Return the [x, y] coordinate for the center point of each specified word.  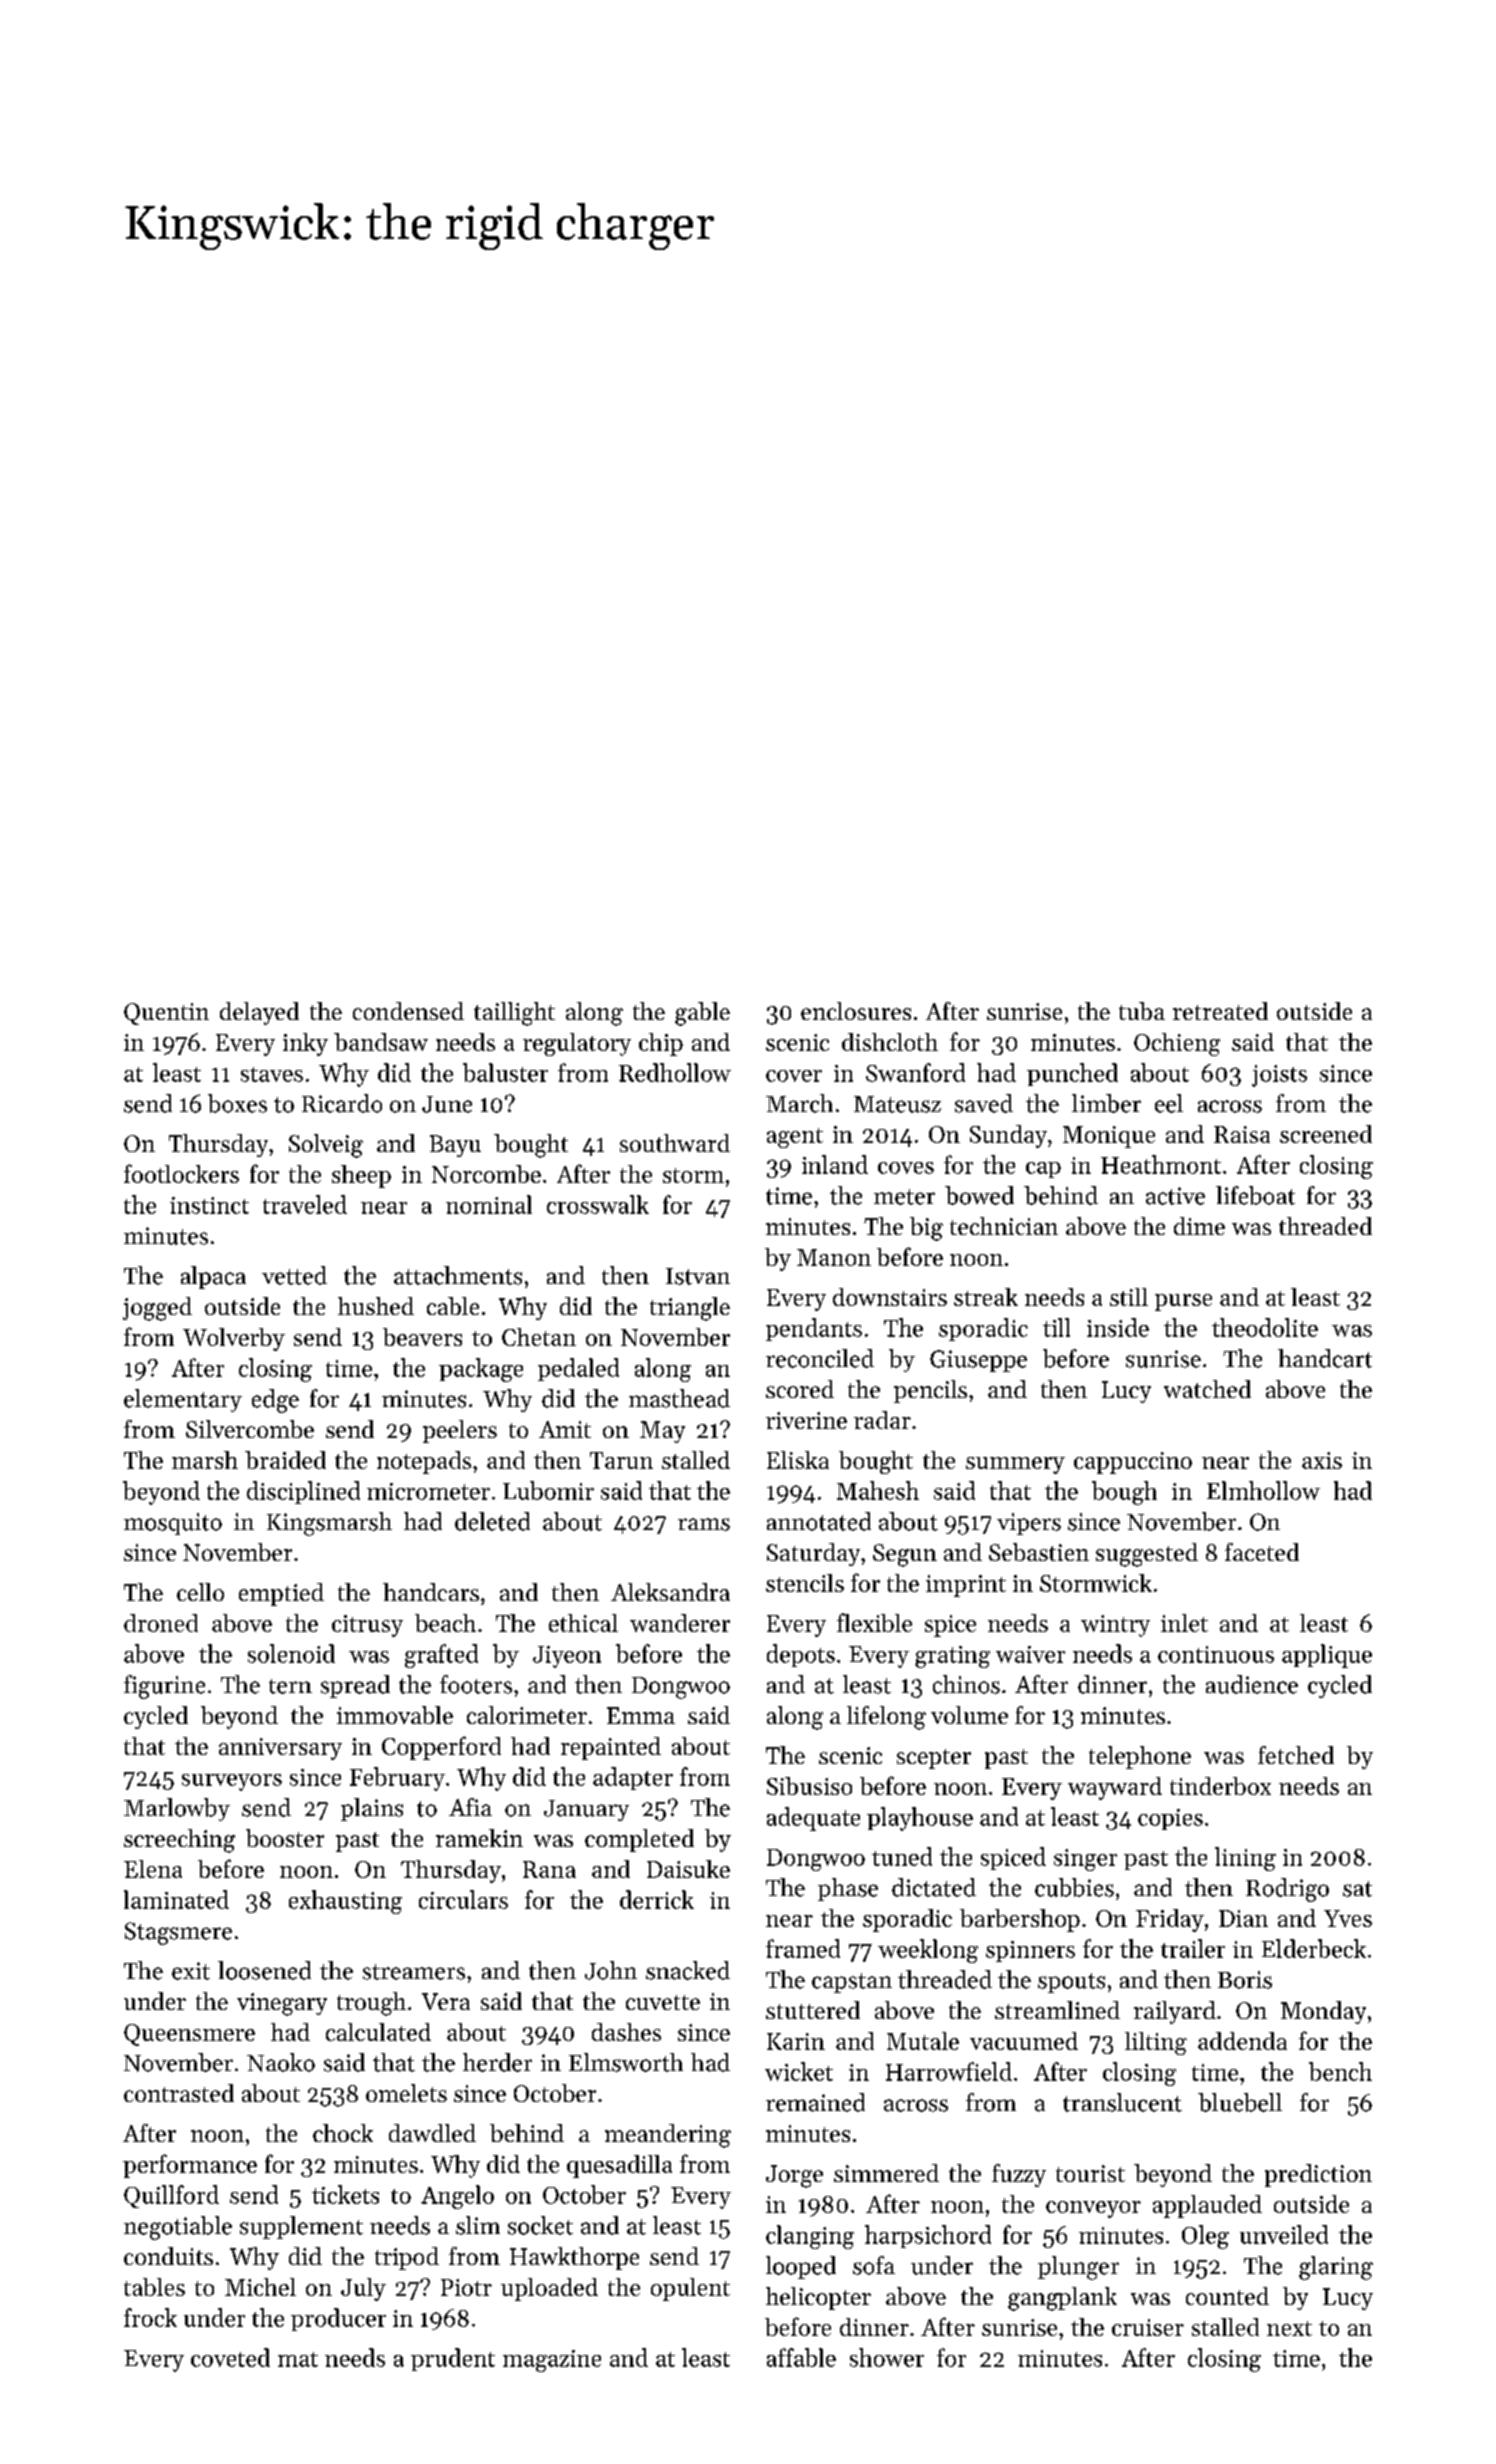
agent [795, 1138]
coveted [230, 2357]
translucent [1122, 2102]
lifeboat [1255, 1195]
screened [1326, 1134]
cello [200, 1592]
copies [1170, 1819]
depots [801, 1655]
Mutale [923, 2041]
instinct [209, 1205]
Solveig [326, 1146]
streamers [414, 1972]
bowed [979, 1195]
